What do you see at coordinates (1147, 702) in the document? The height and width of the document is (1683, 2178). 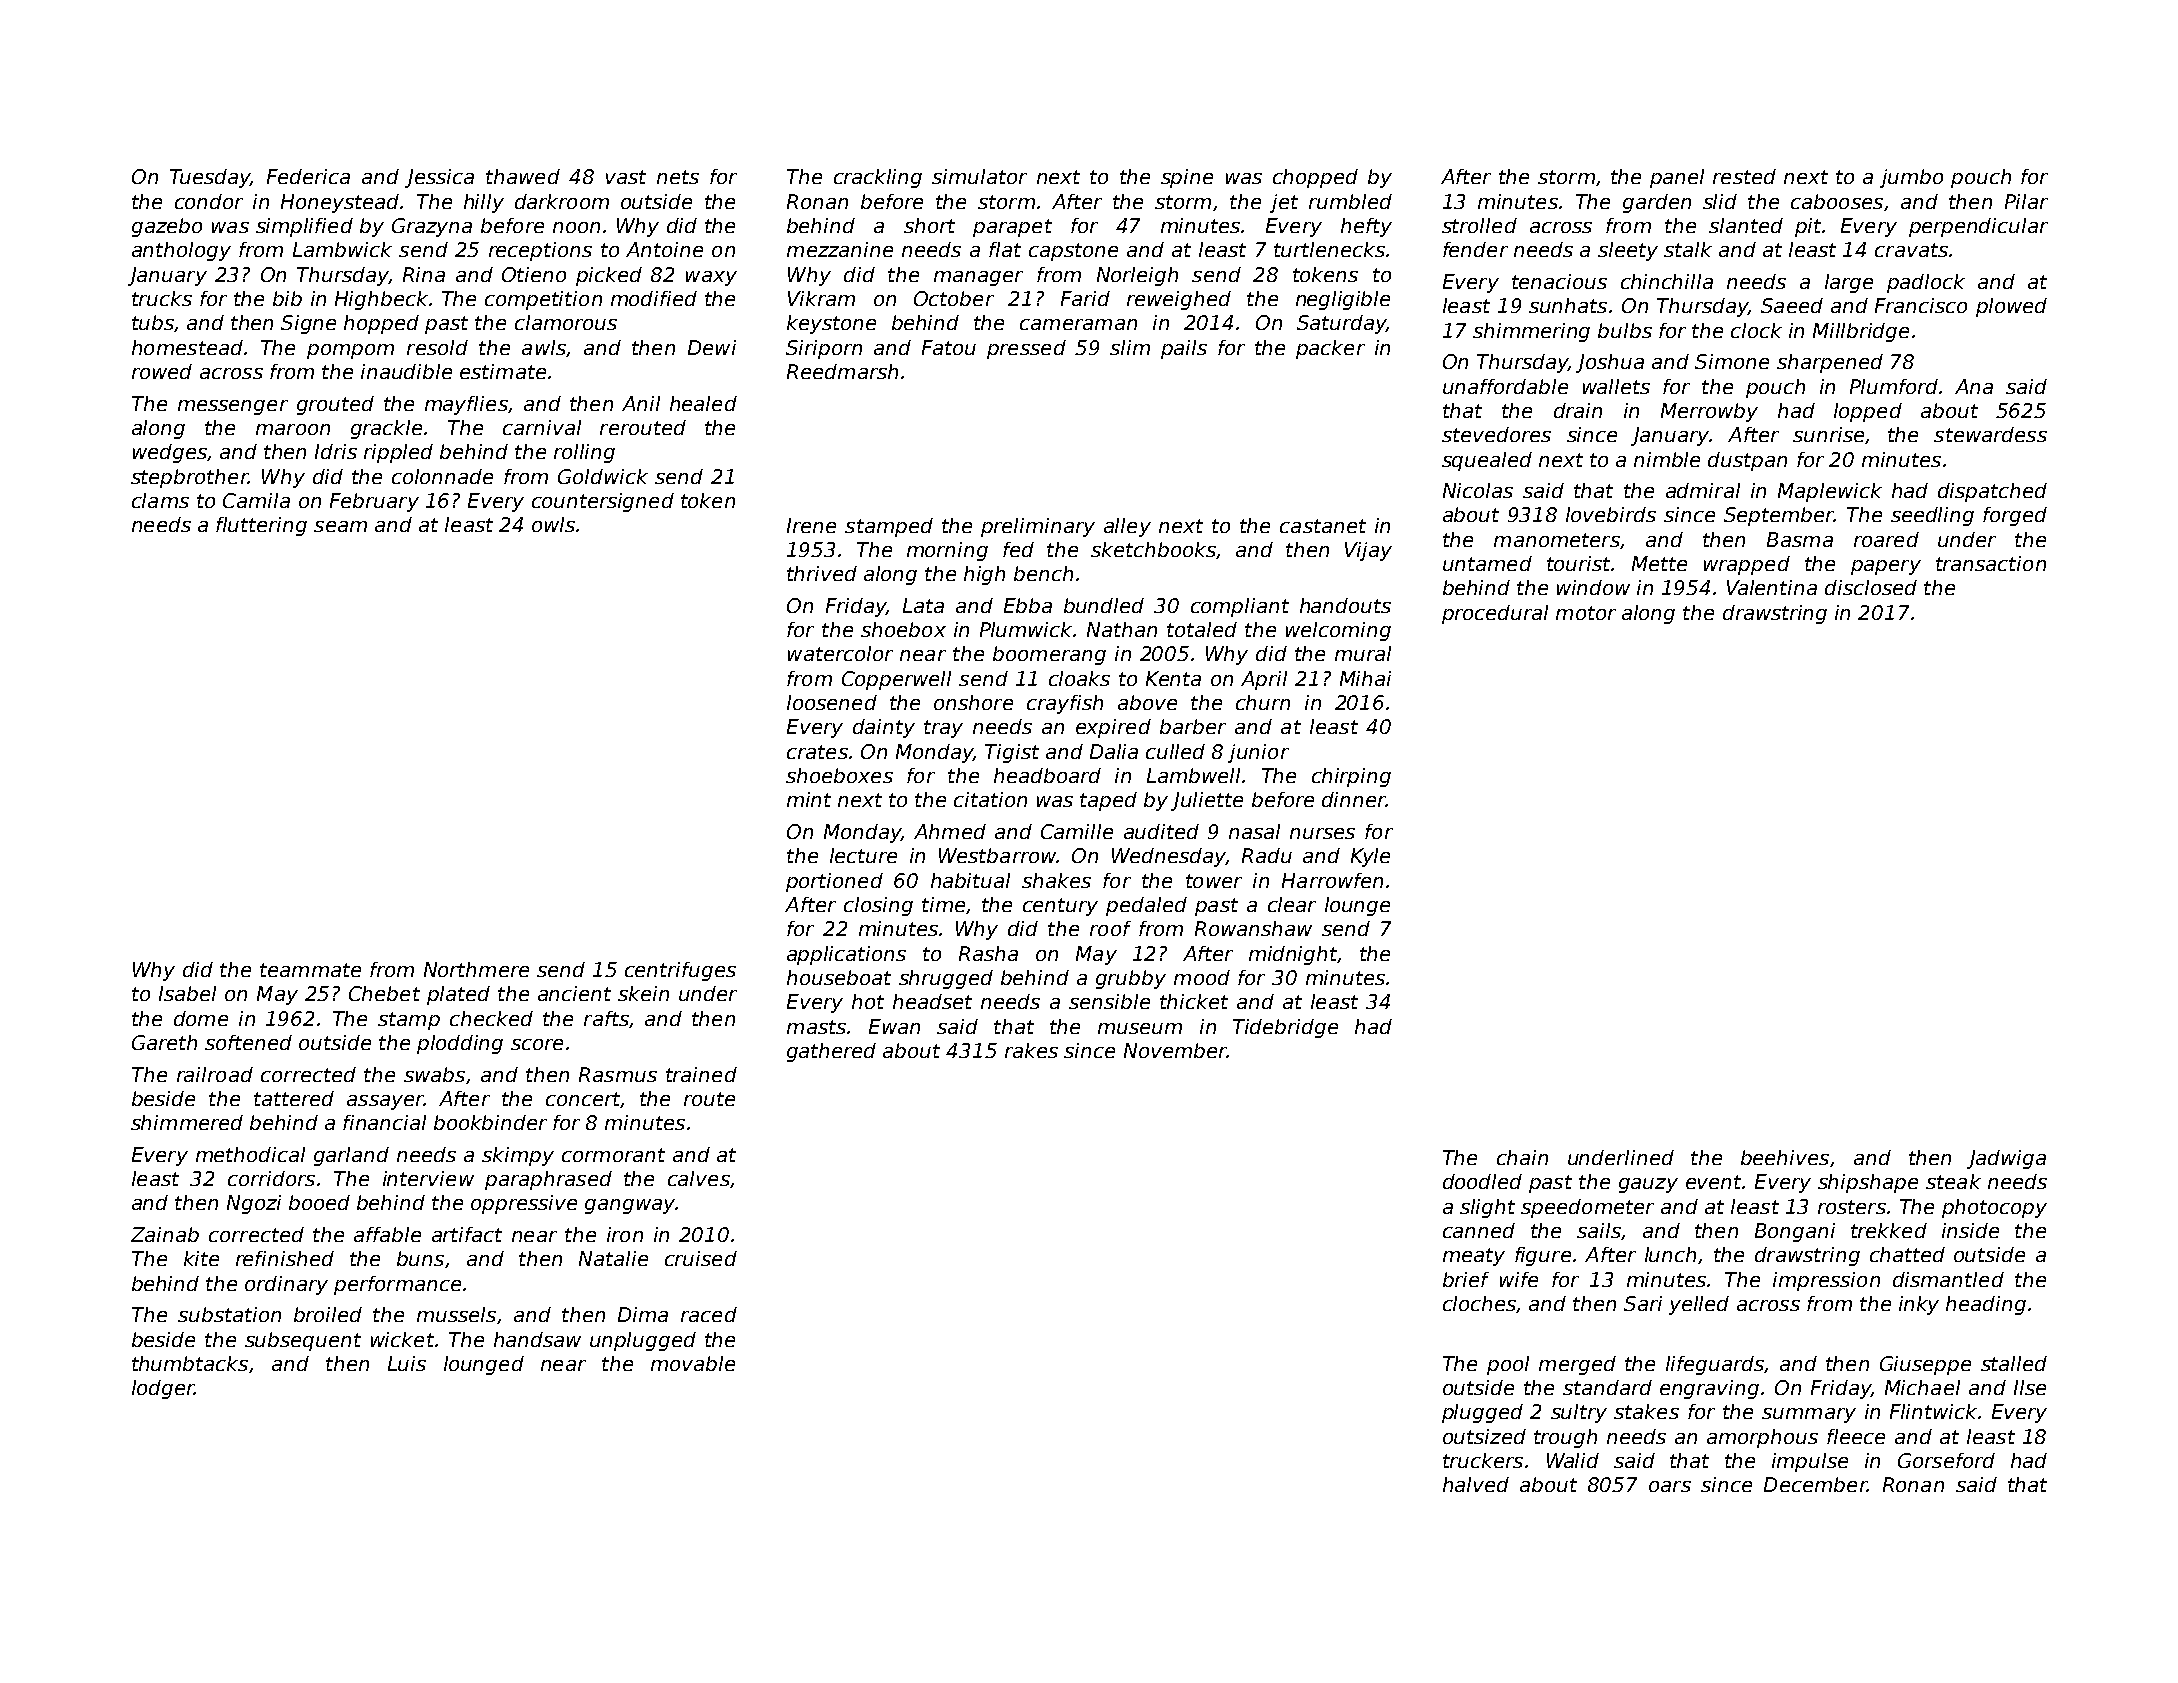 I see `above` at bounding box center [1147, 702].
